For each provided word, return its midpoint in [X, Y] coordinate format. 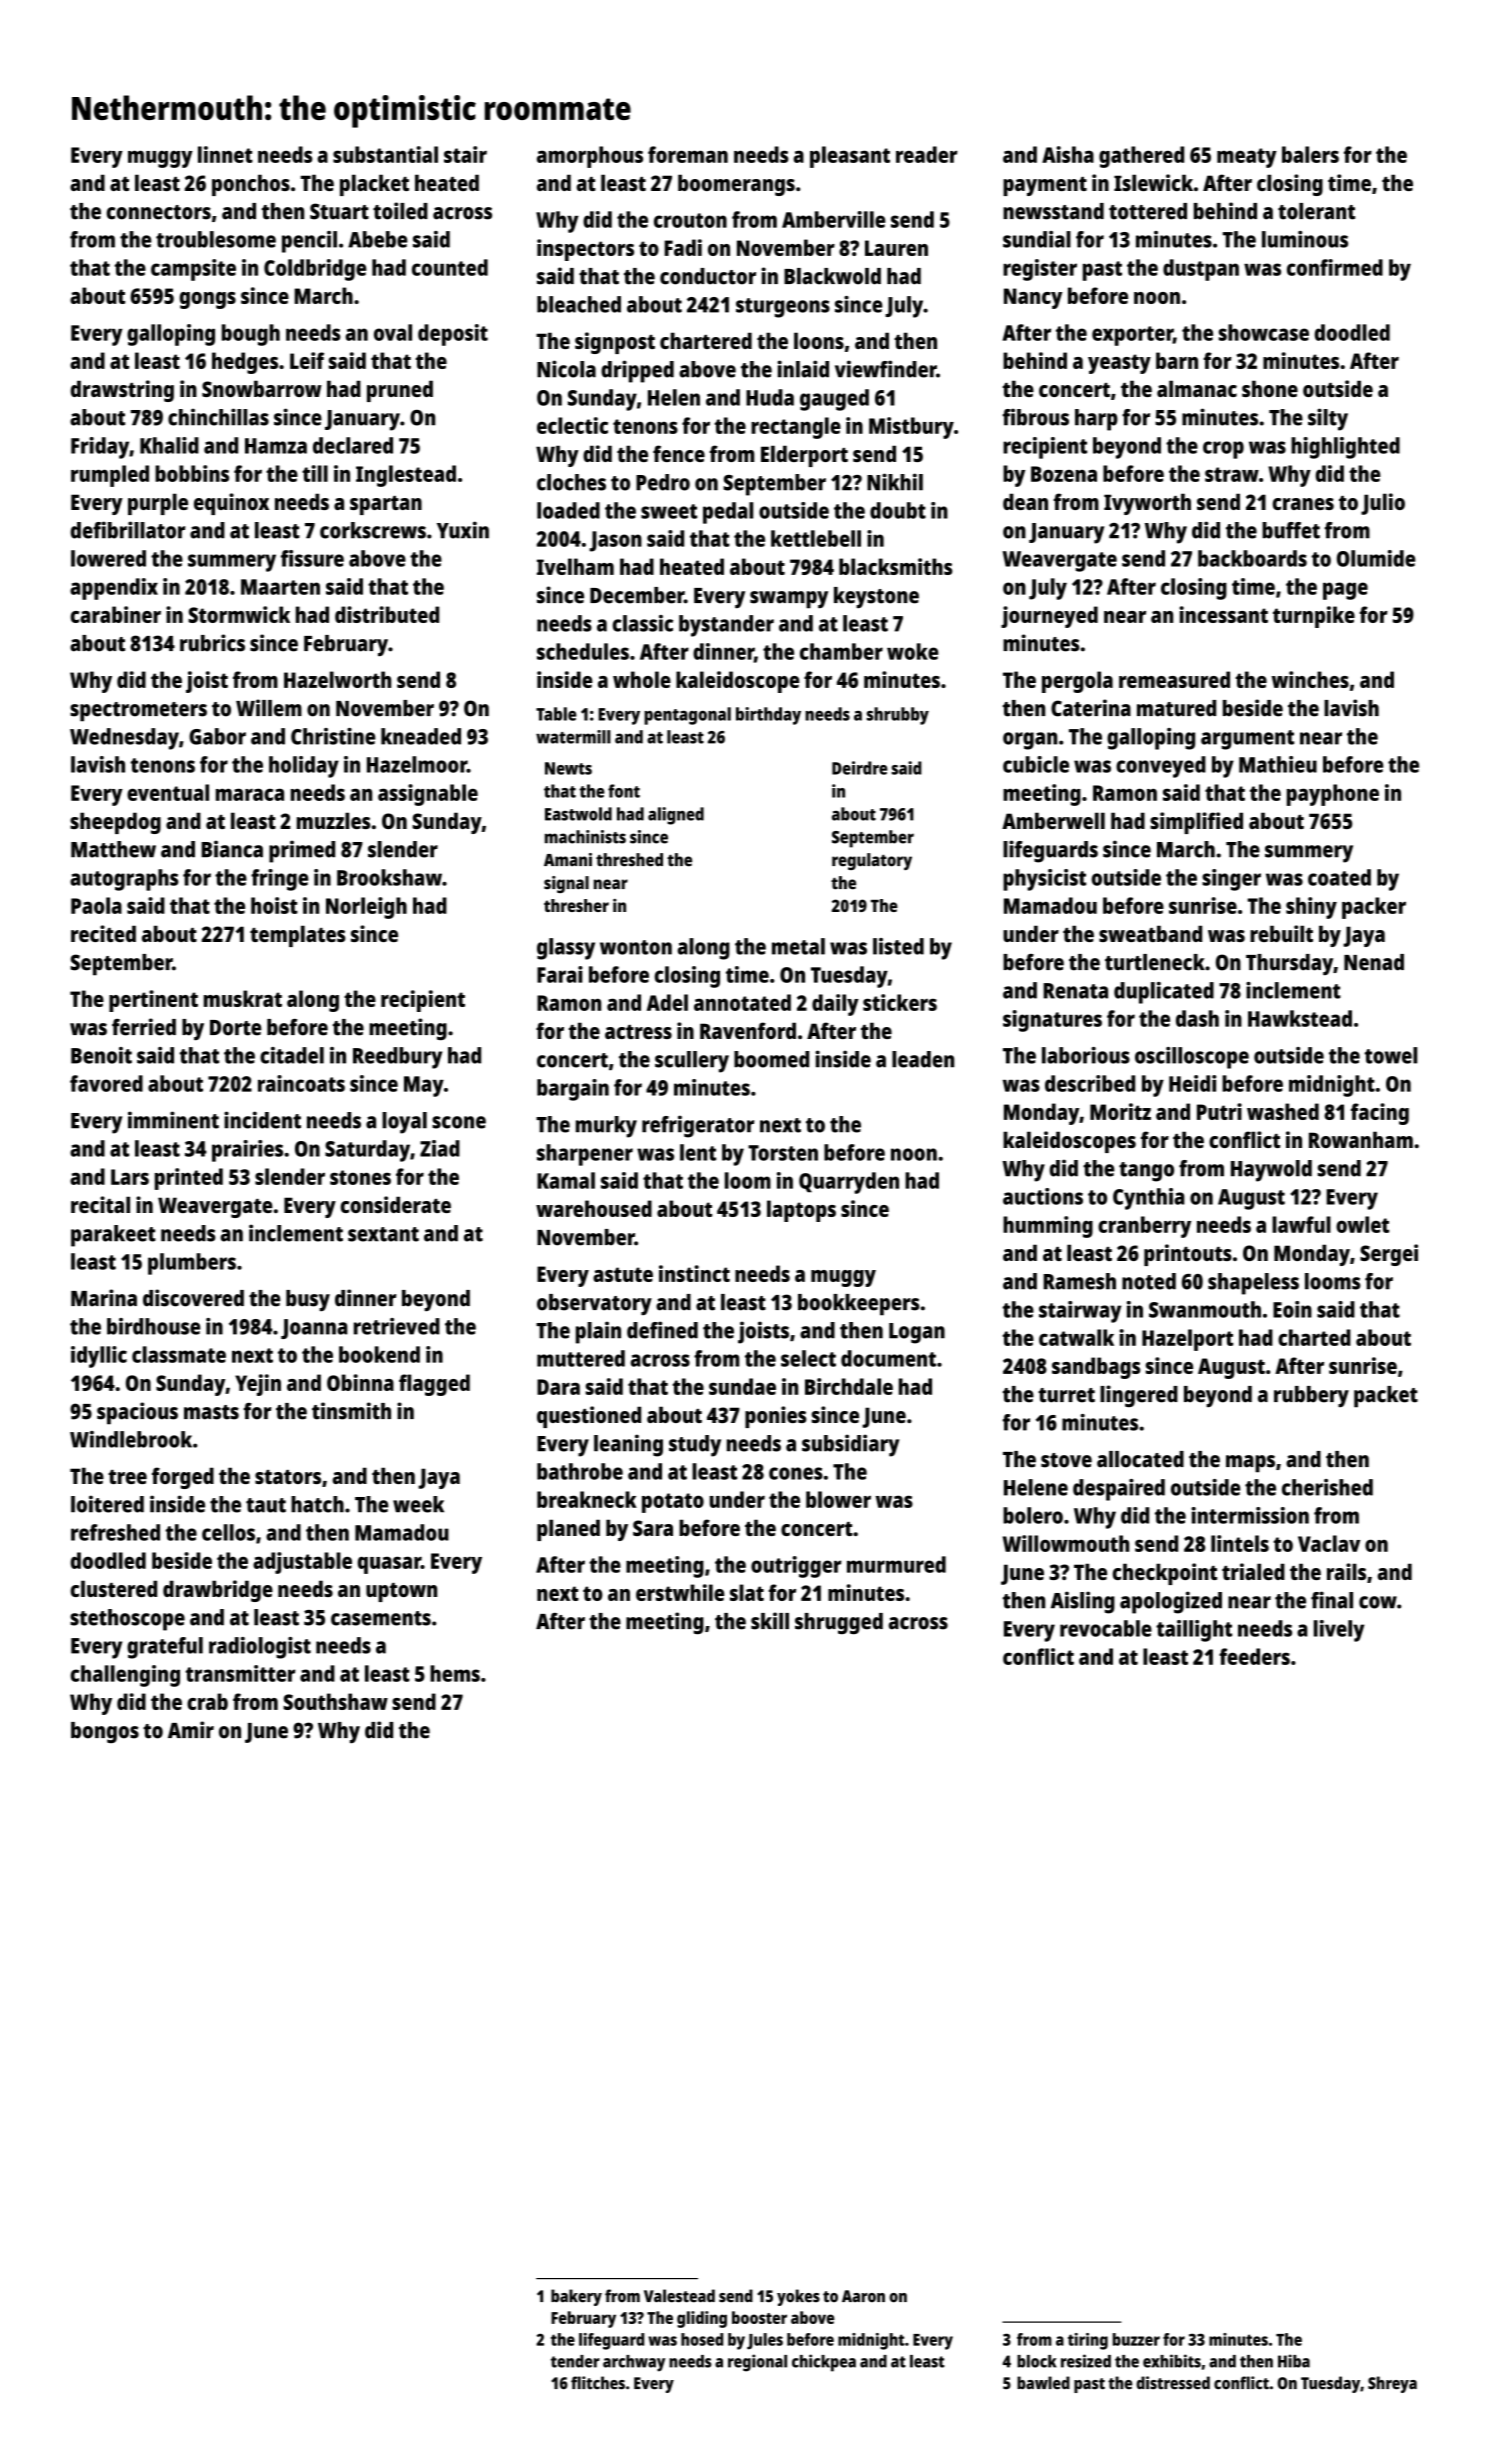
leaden [923, 1059]
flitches [598, 2383]
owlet [1362, 1224]
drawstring [122, 391]
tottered [1148, 211]
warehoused [594, 1208]
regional [757, 2363]
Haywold [1271, 1171]
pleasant [850, 157]
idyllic [99, 1357]
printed [189, 1179]
